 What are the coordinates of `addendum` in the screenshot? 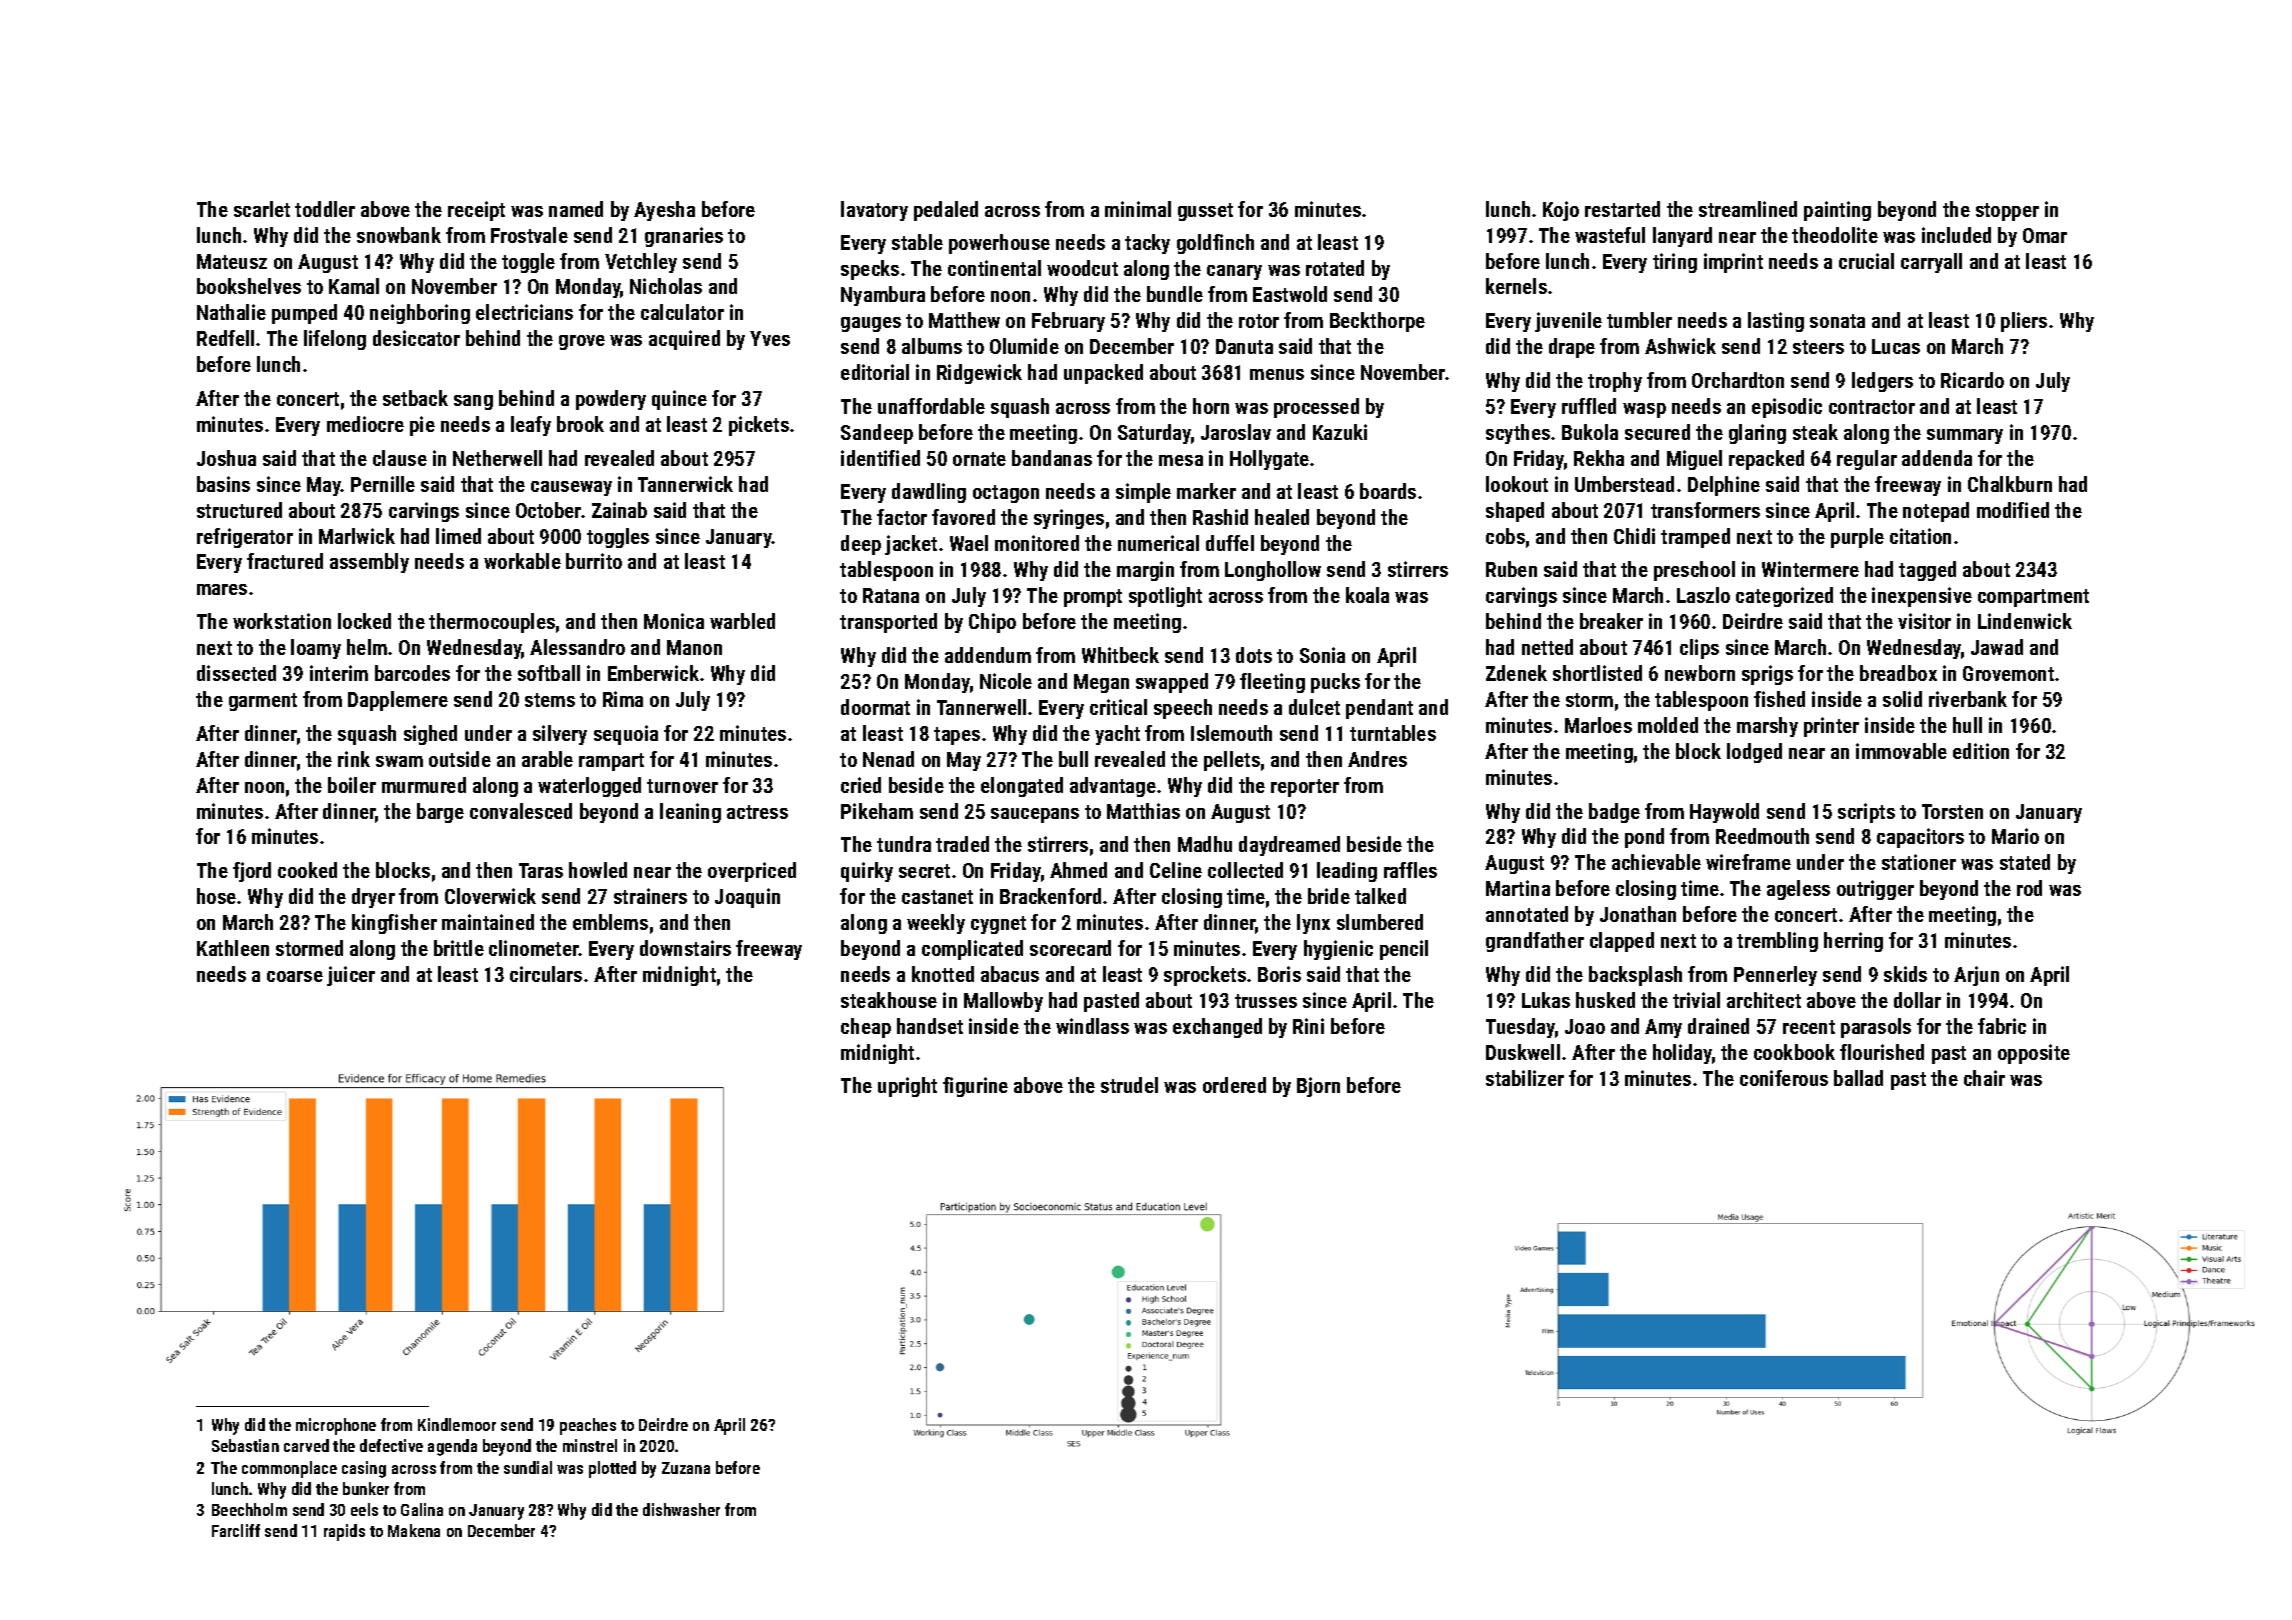 It's located at (988, 655).
